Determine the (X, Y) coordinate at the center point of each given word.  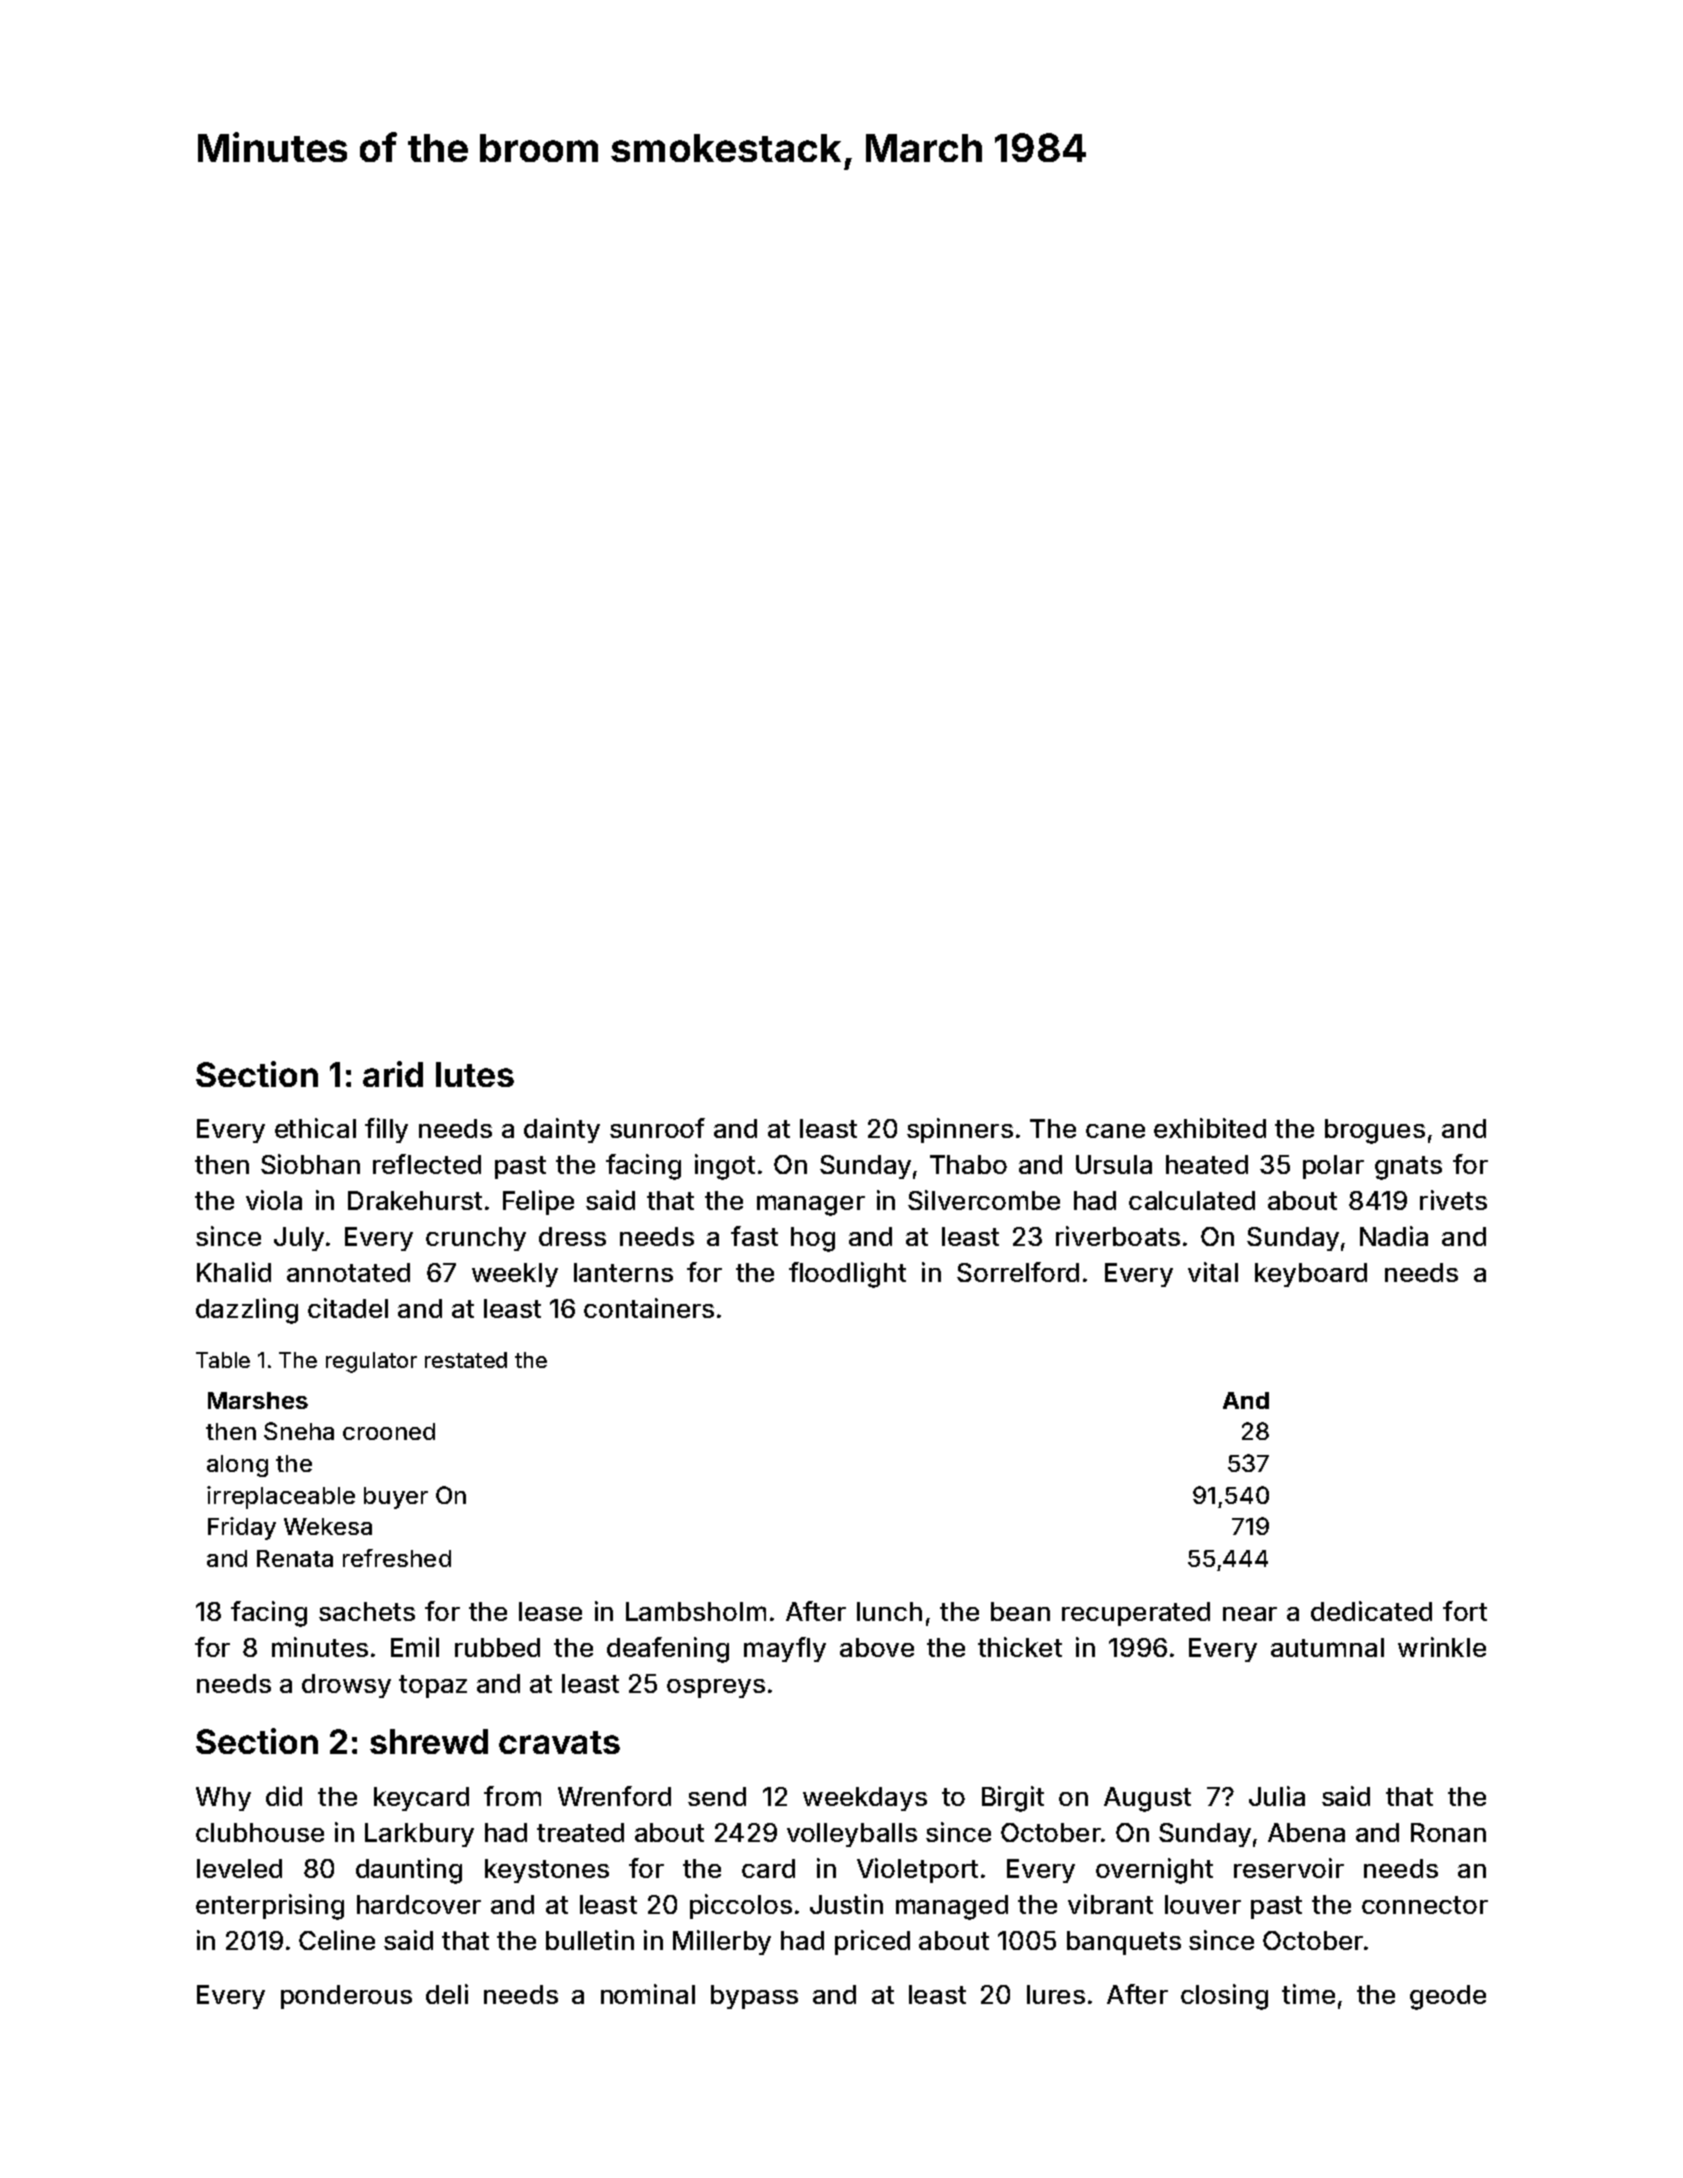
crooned (389, 1431)
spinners (960, 1130)
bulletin (590, 1940)
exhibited (1210, 1128)
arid (393, 1074)
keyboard (1311, 1275)
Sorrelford (1018, 1272)
